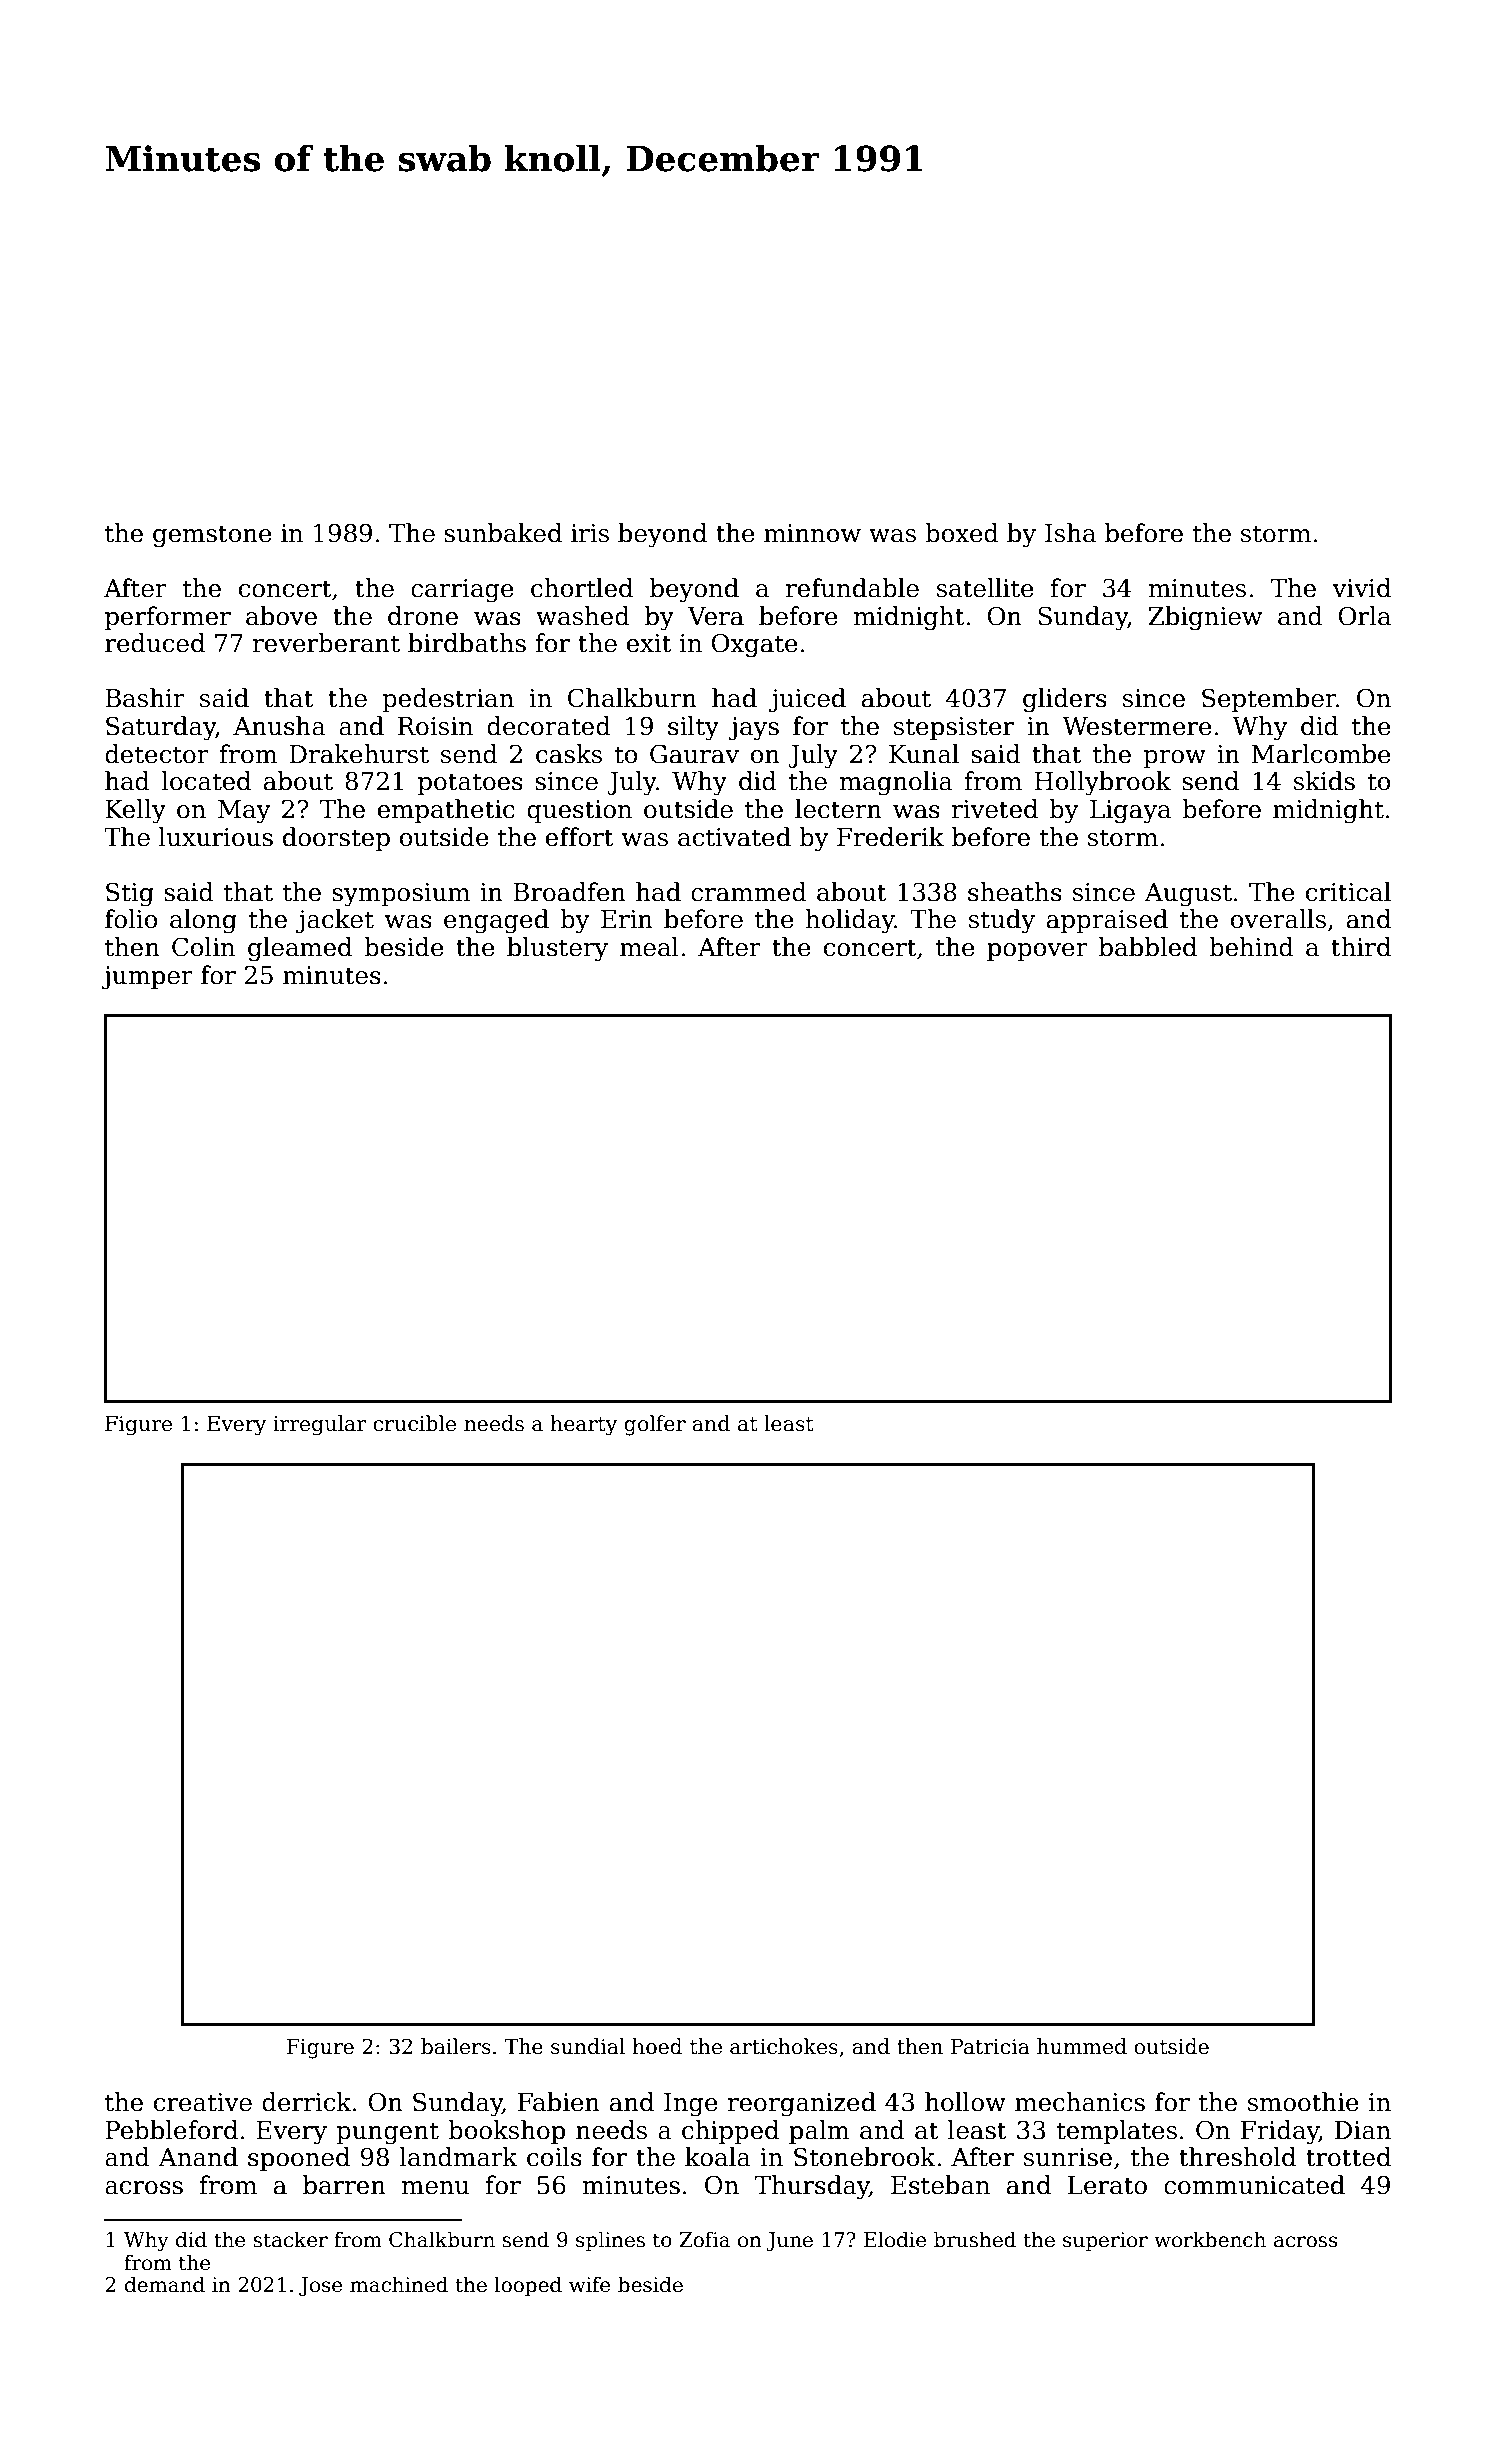  I want to click on Isha, so click(1070, 533).
